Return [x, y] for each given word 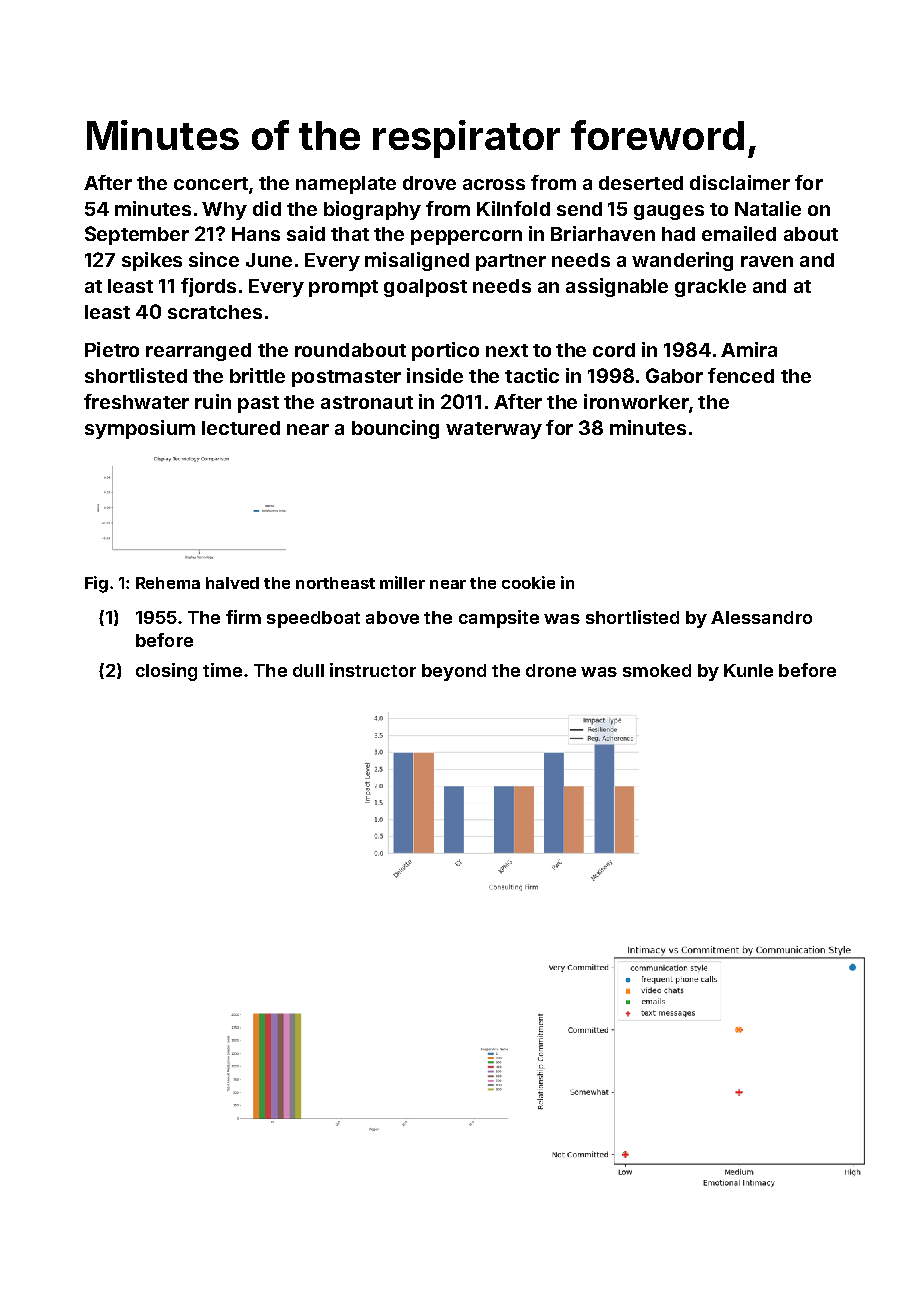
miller [402, 582]
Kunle [748, 670]
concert [211, 183]
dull [308, 670]
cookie [528, 582]
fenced [741, 375]
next [507, 350]
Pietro [112, 349]
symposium [140, 429]
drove [429, 183]
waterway [494, 430]
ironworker [636, 401]
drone [551, 670]
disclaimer [740, 182]
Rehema [168, 583]
